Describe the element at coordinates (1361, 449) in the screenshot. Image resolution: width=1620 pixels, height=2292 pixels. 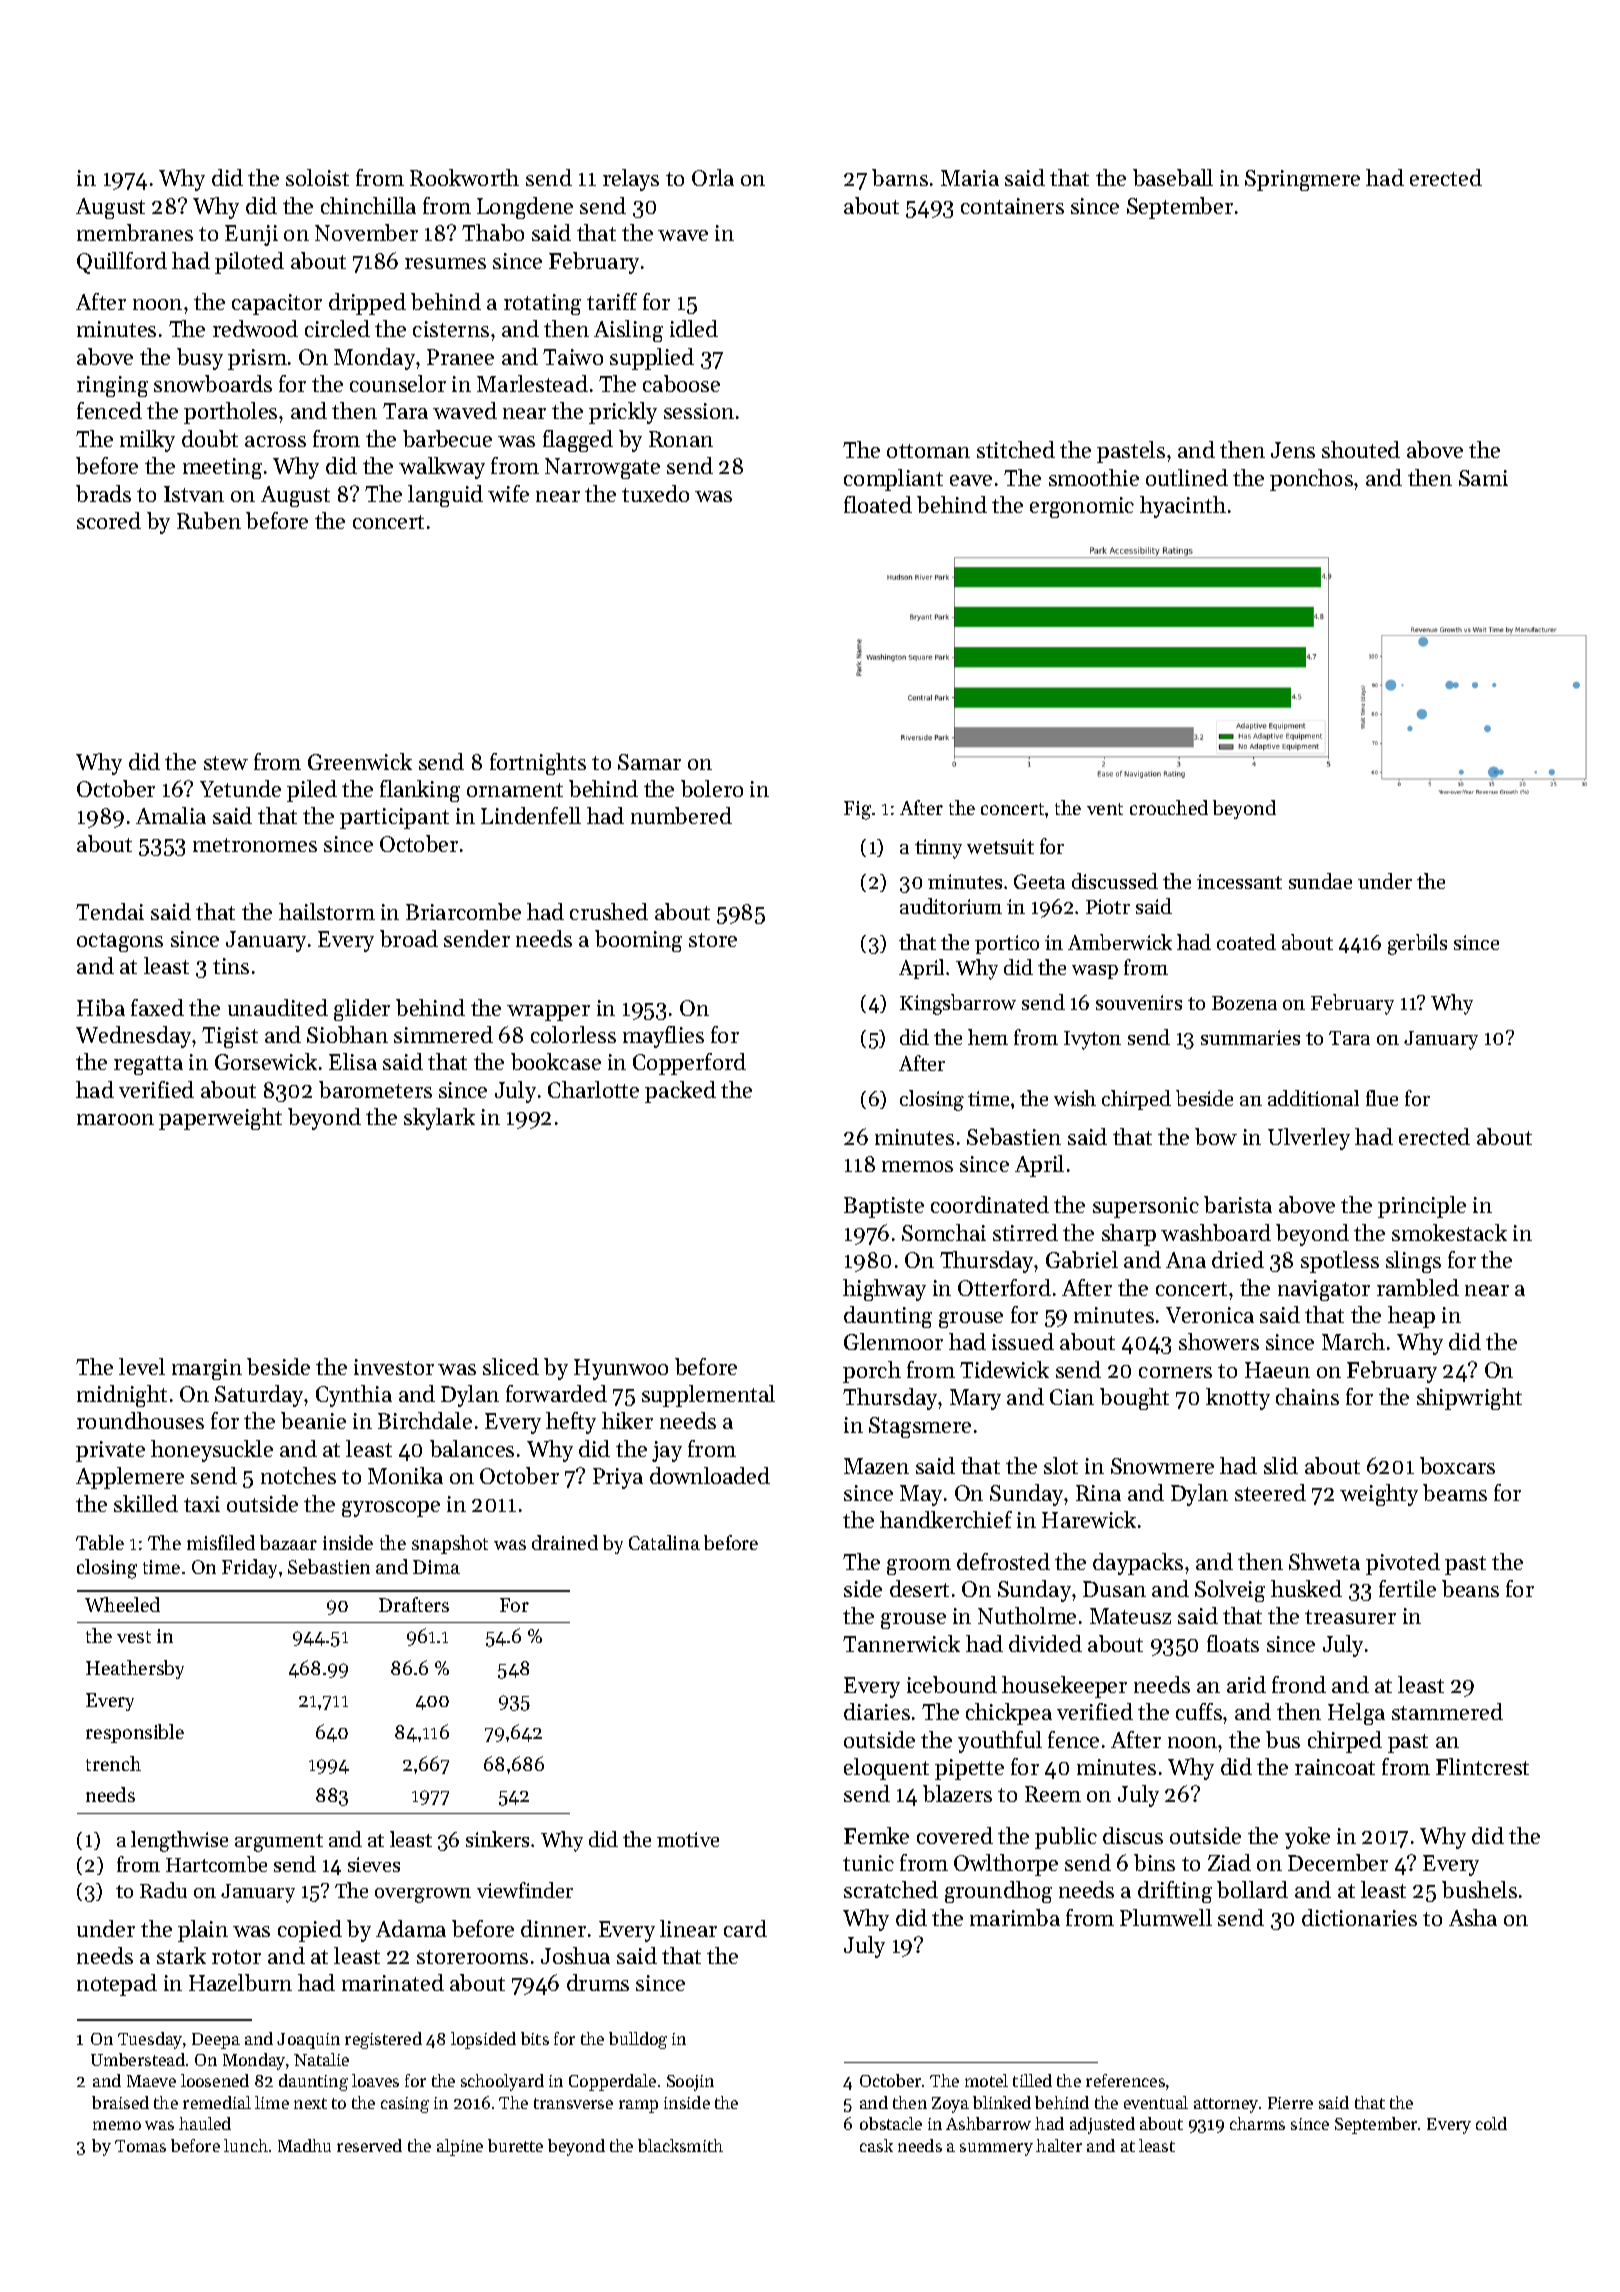
I see `shouted` at that location.
